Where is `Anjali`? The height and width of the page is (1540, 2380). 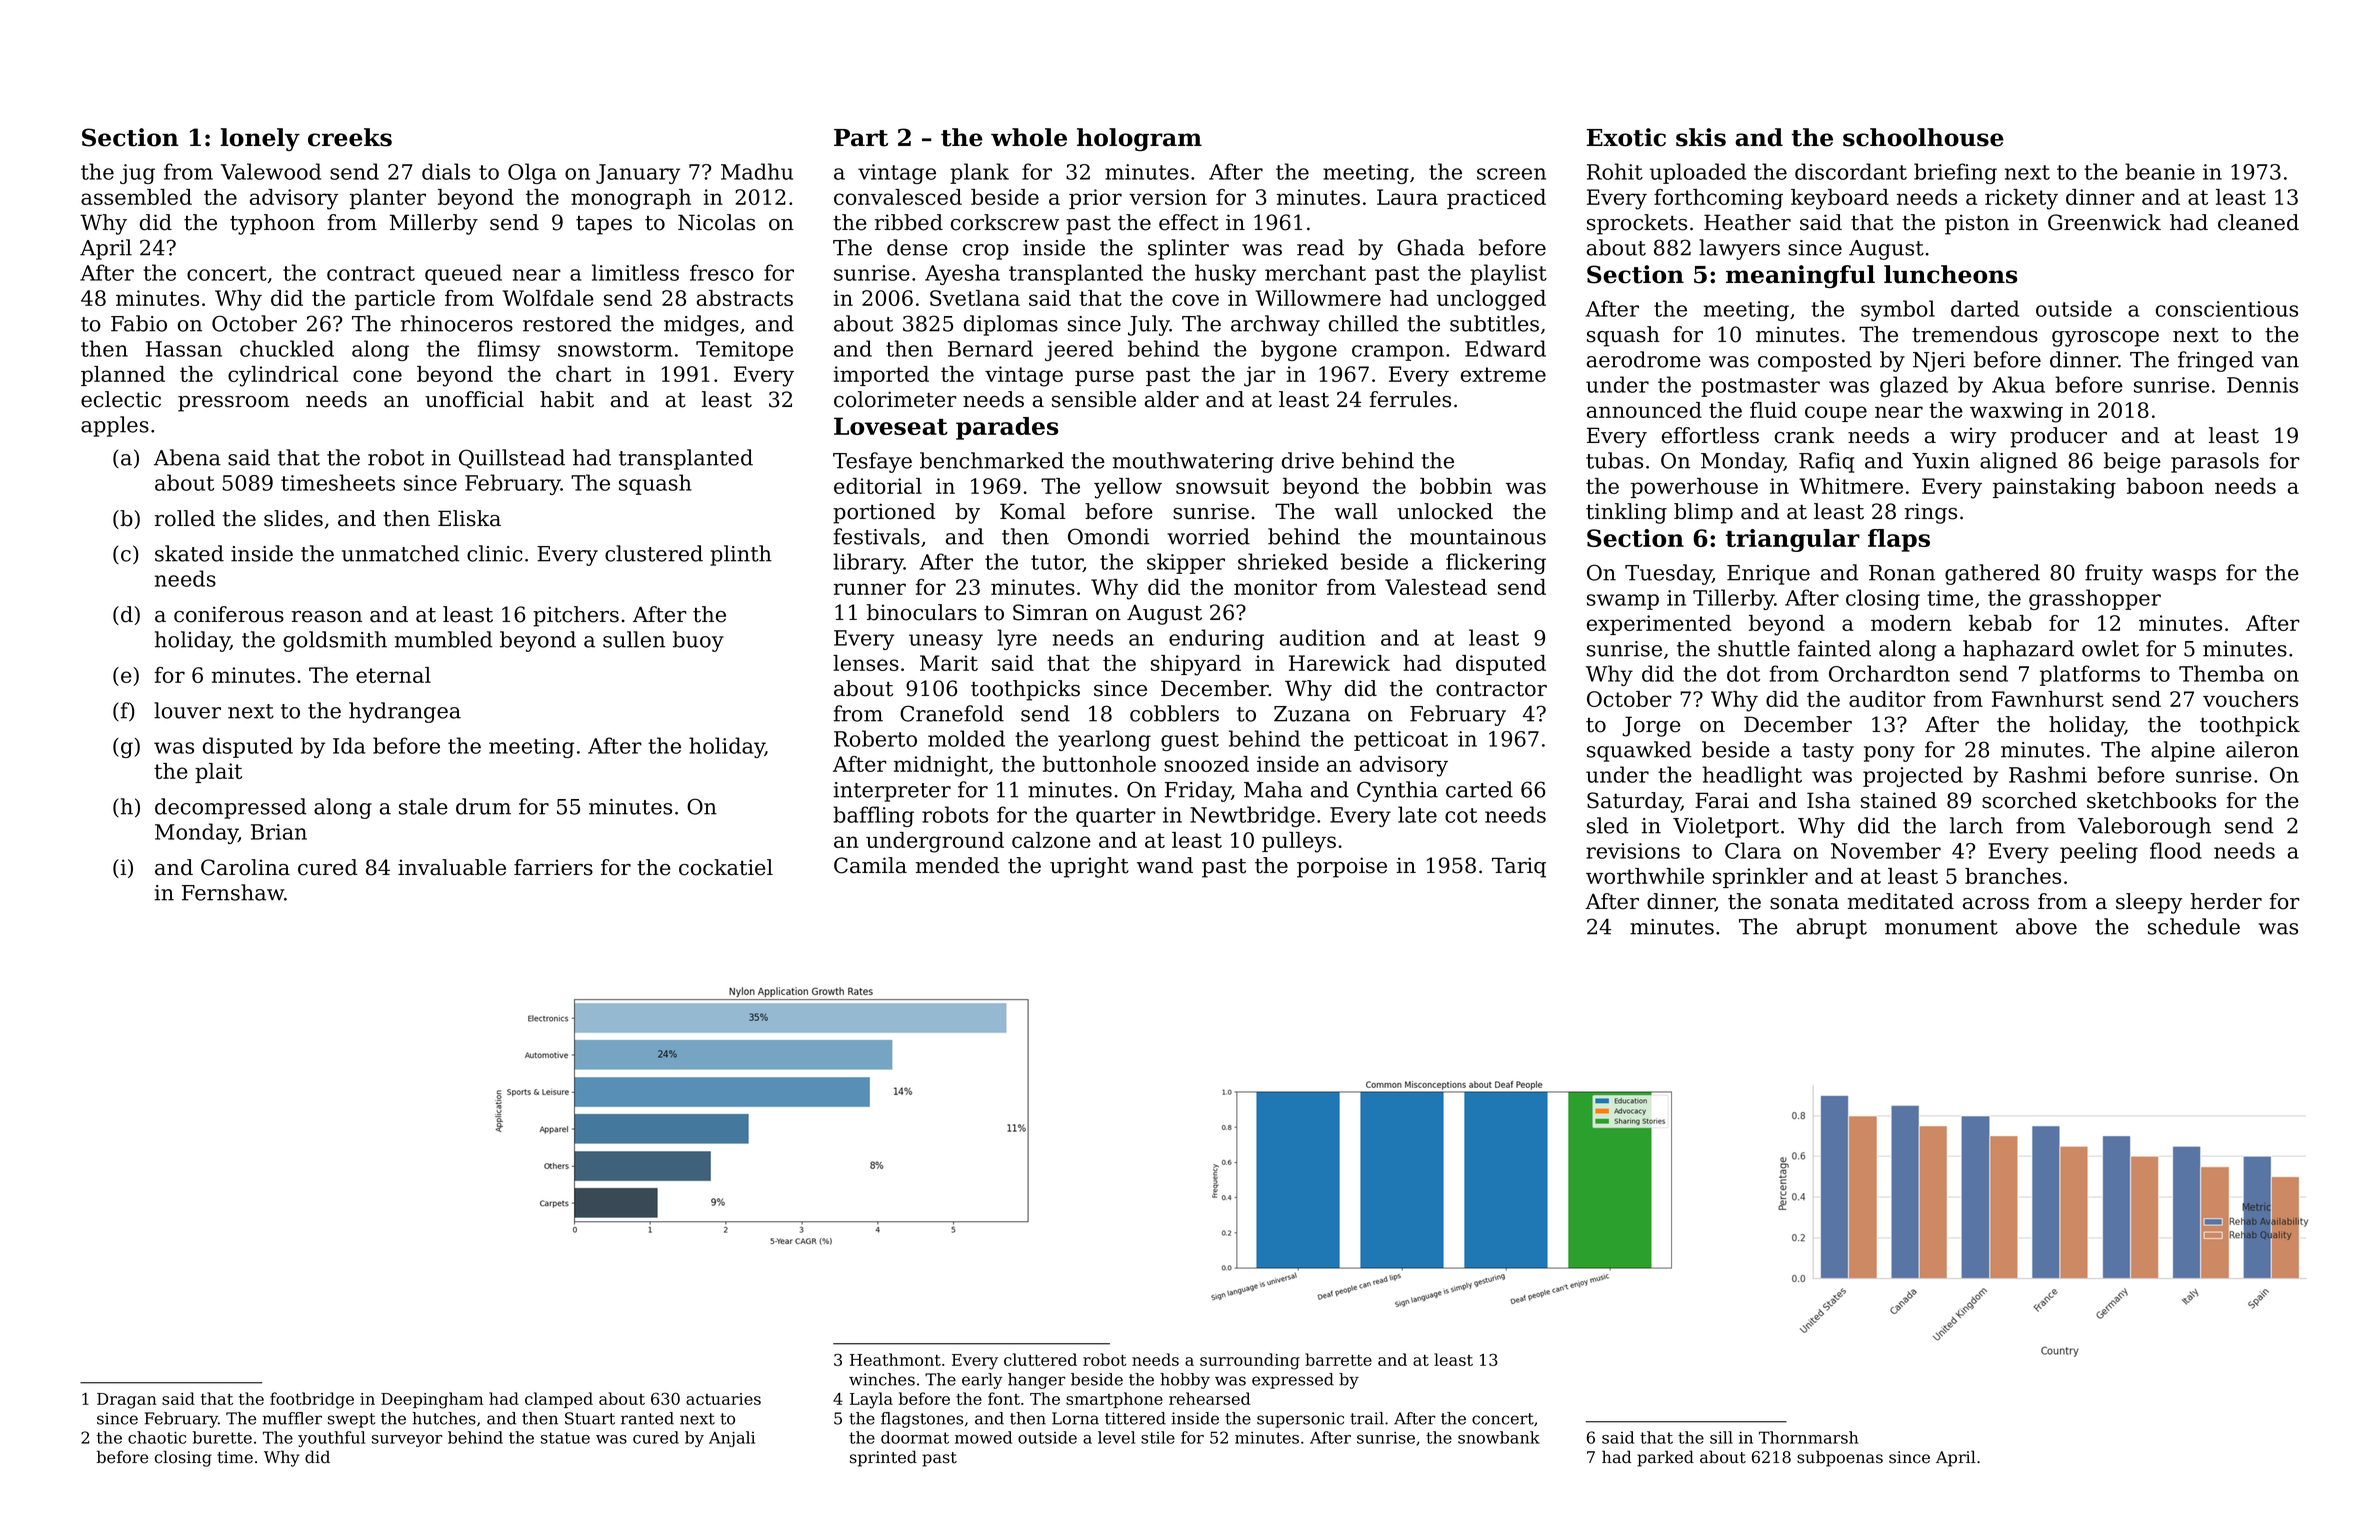 Anjali is located at coordinates (732, 1439).
